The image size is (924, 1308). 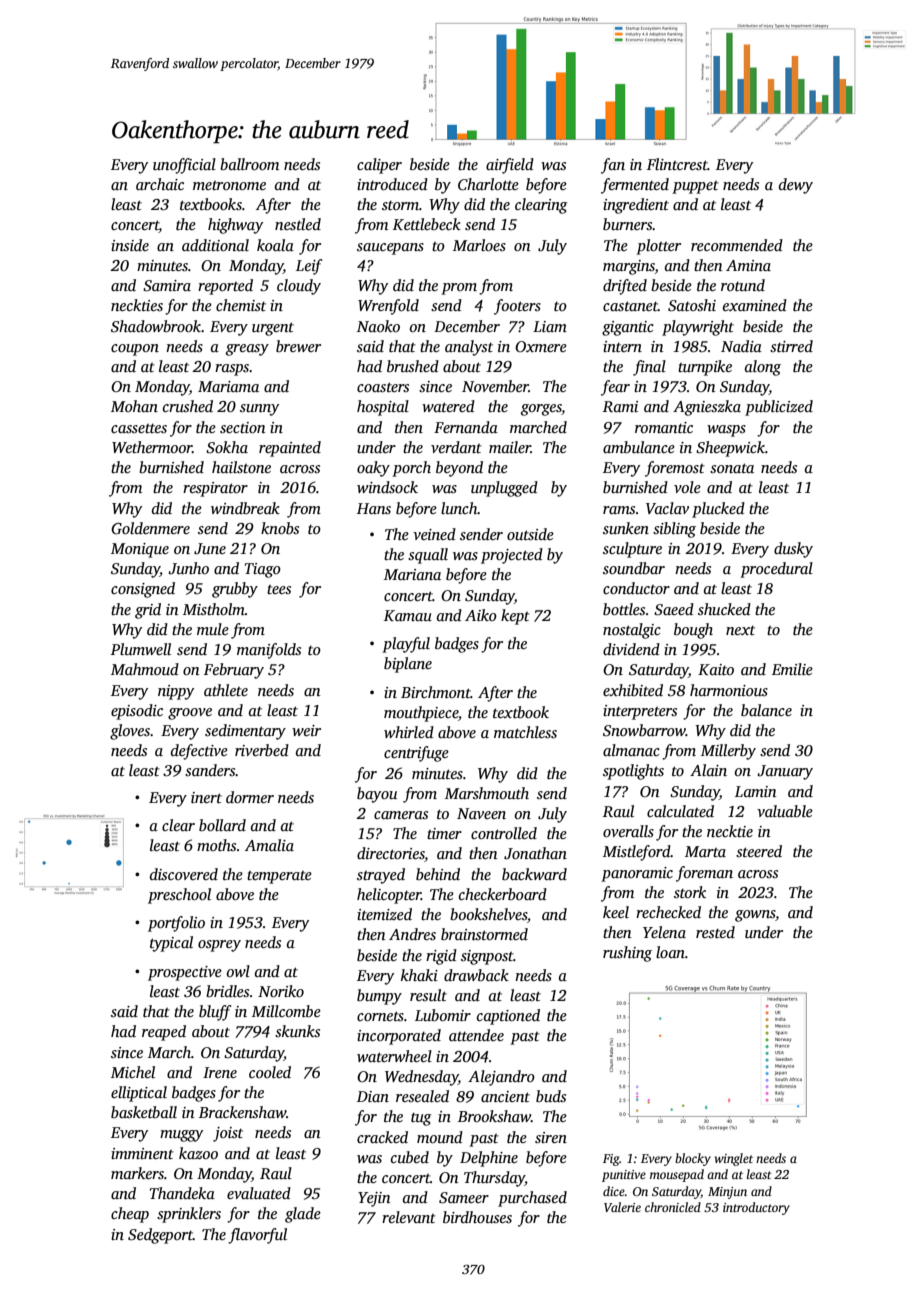 What do you see at coordinates (515, 617) in the screenshot?
I see `kept` at bounding box center [515, 617].
